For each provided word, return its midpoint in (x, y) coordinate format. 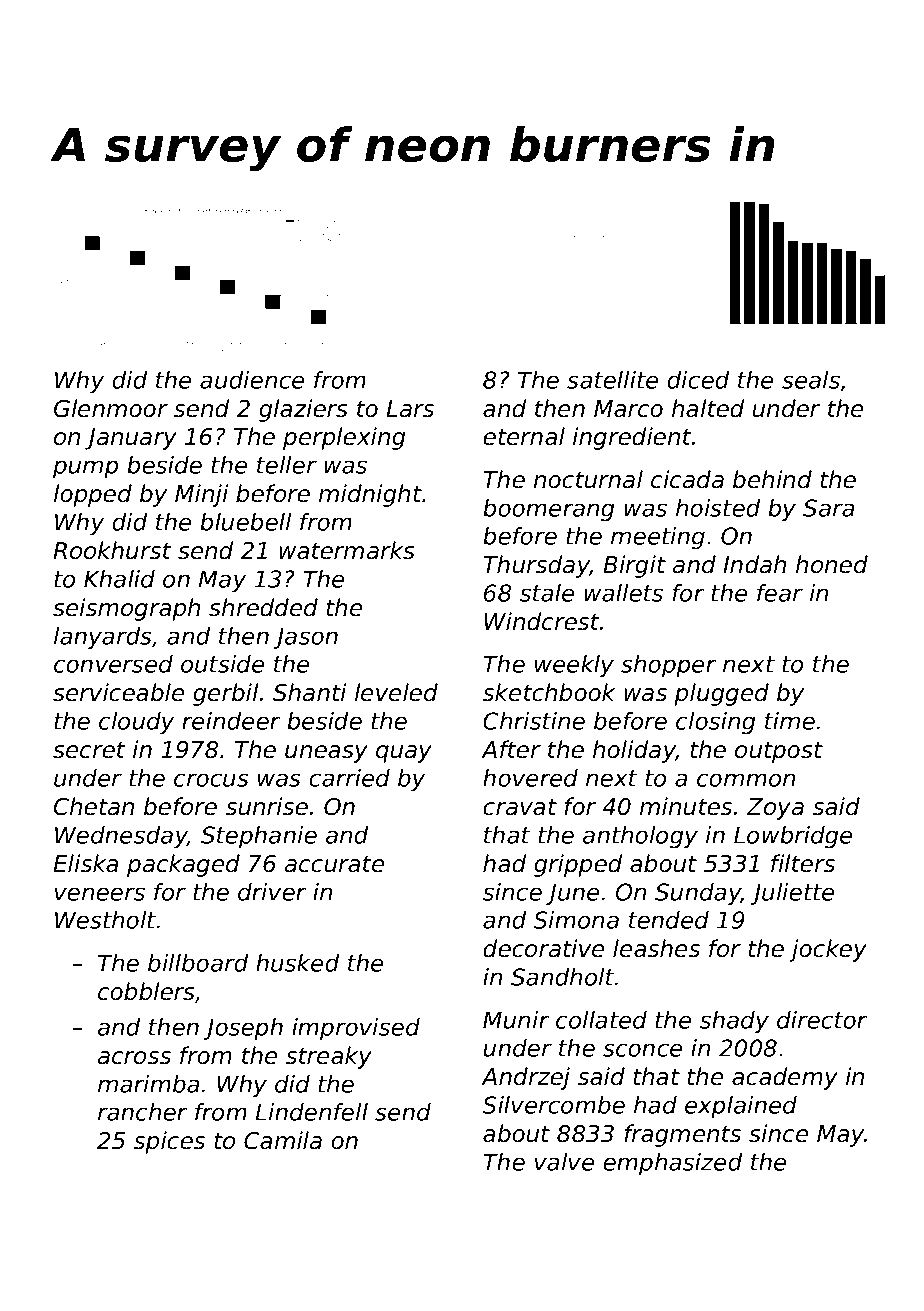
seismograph (126, 609)
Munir (516, 1020)
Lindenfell (312, 1112)
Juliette (792, 894)
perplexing (344, 438)
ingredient (632, 438)
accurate (334, 864)
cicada (687, 479)
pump (85, 469)
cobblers (146, 991)
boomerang (548, 510)
